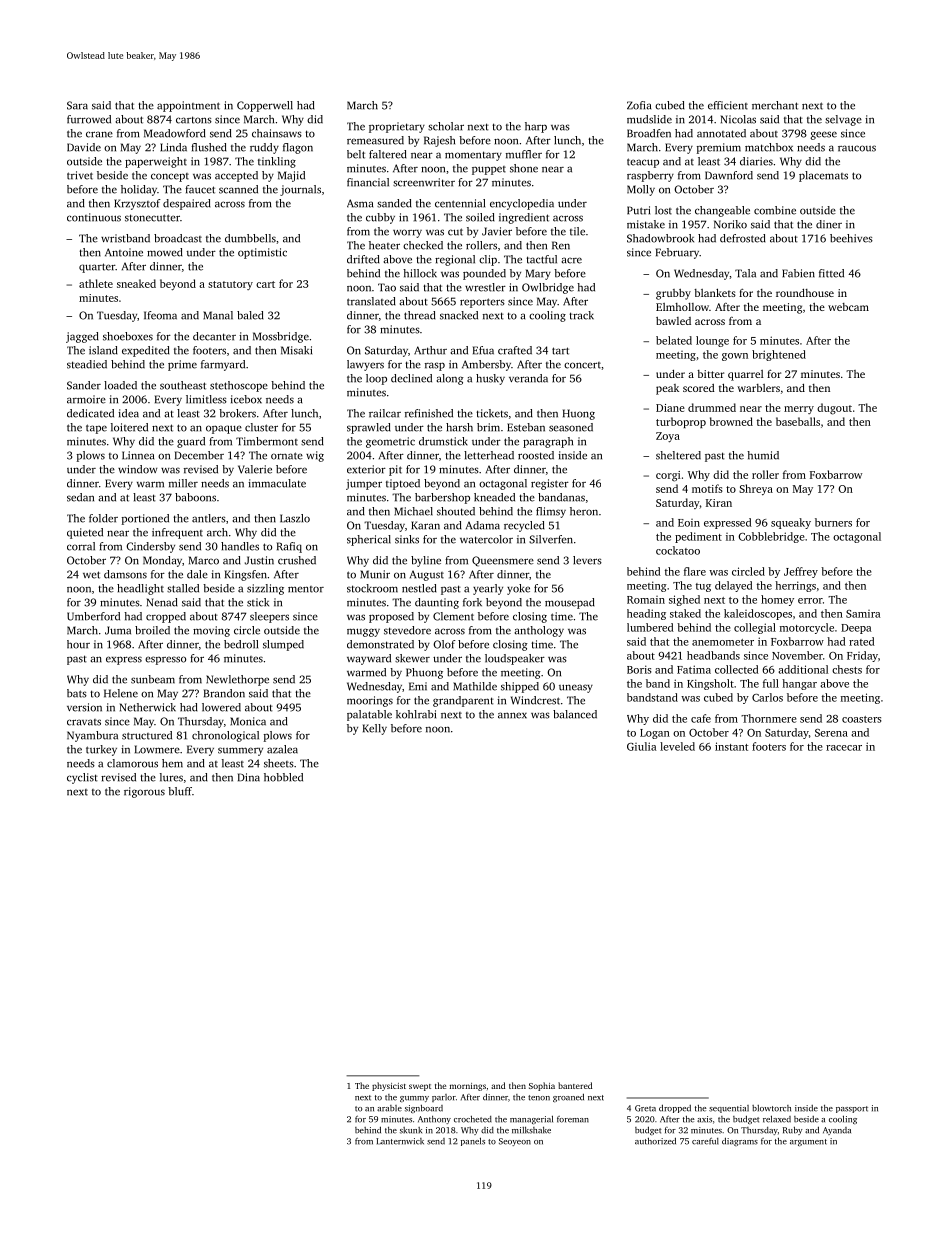  Describe the element at coordinates (486, 539) in the screenshot. I see `watercolor` at that location.
